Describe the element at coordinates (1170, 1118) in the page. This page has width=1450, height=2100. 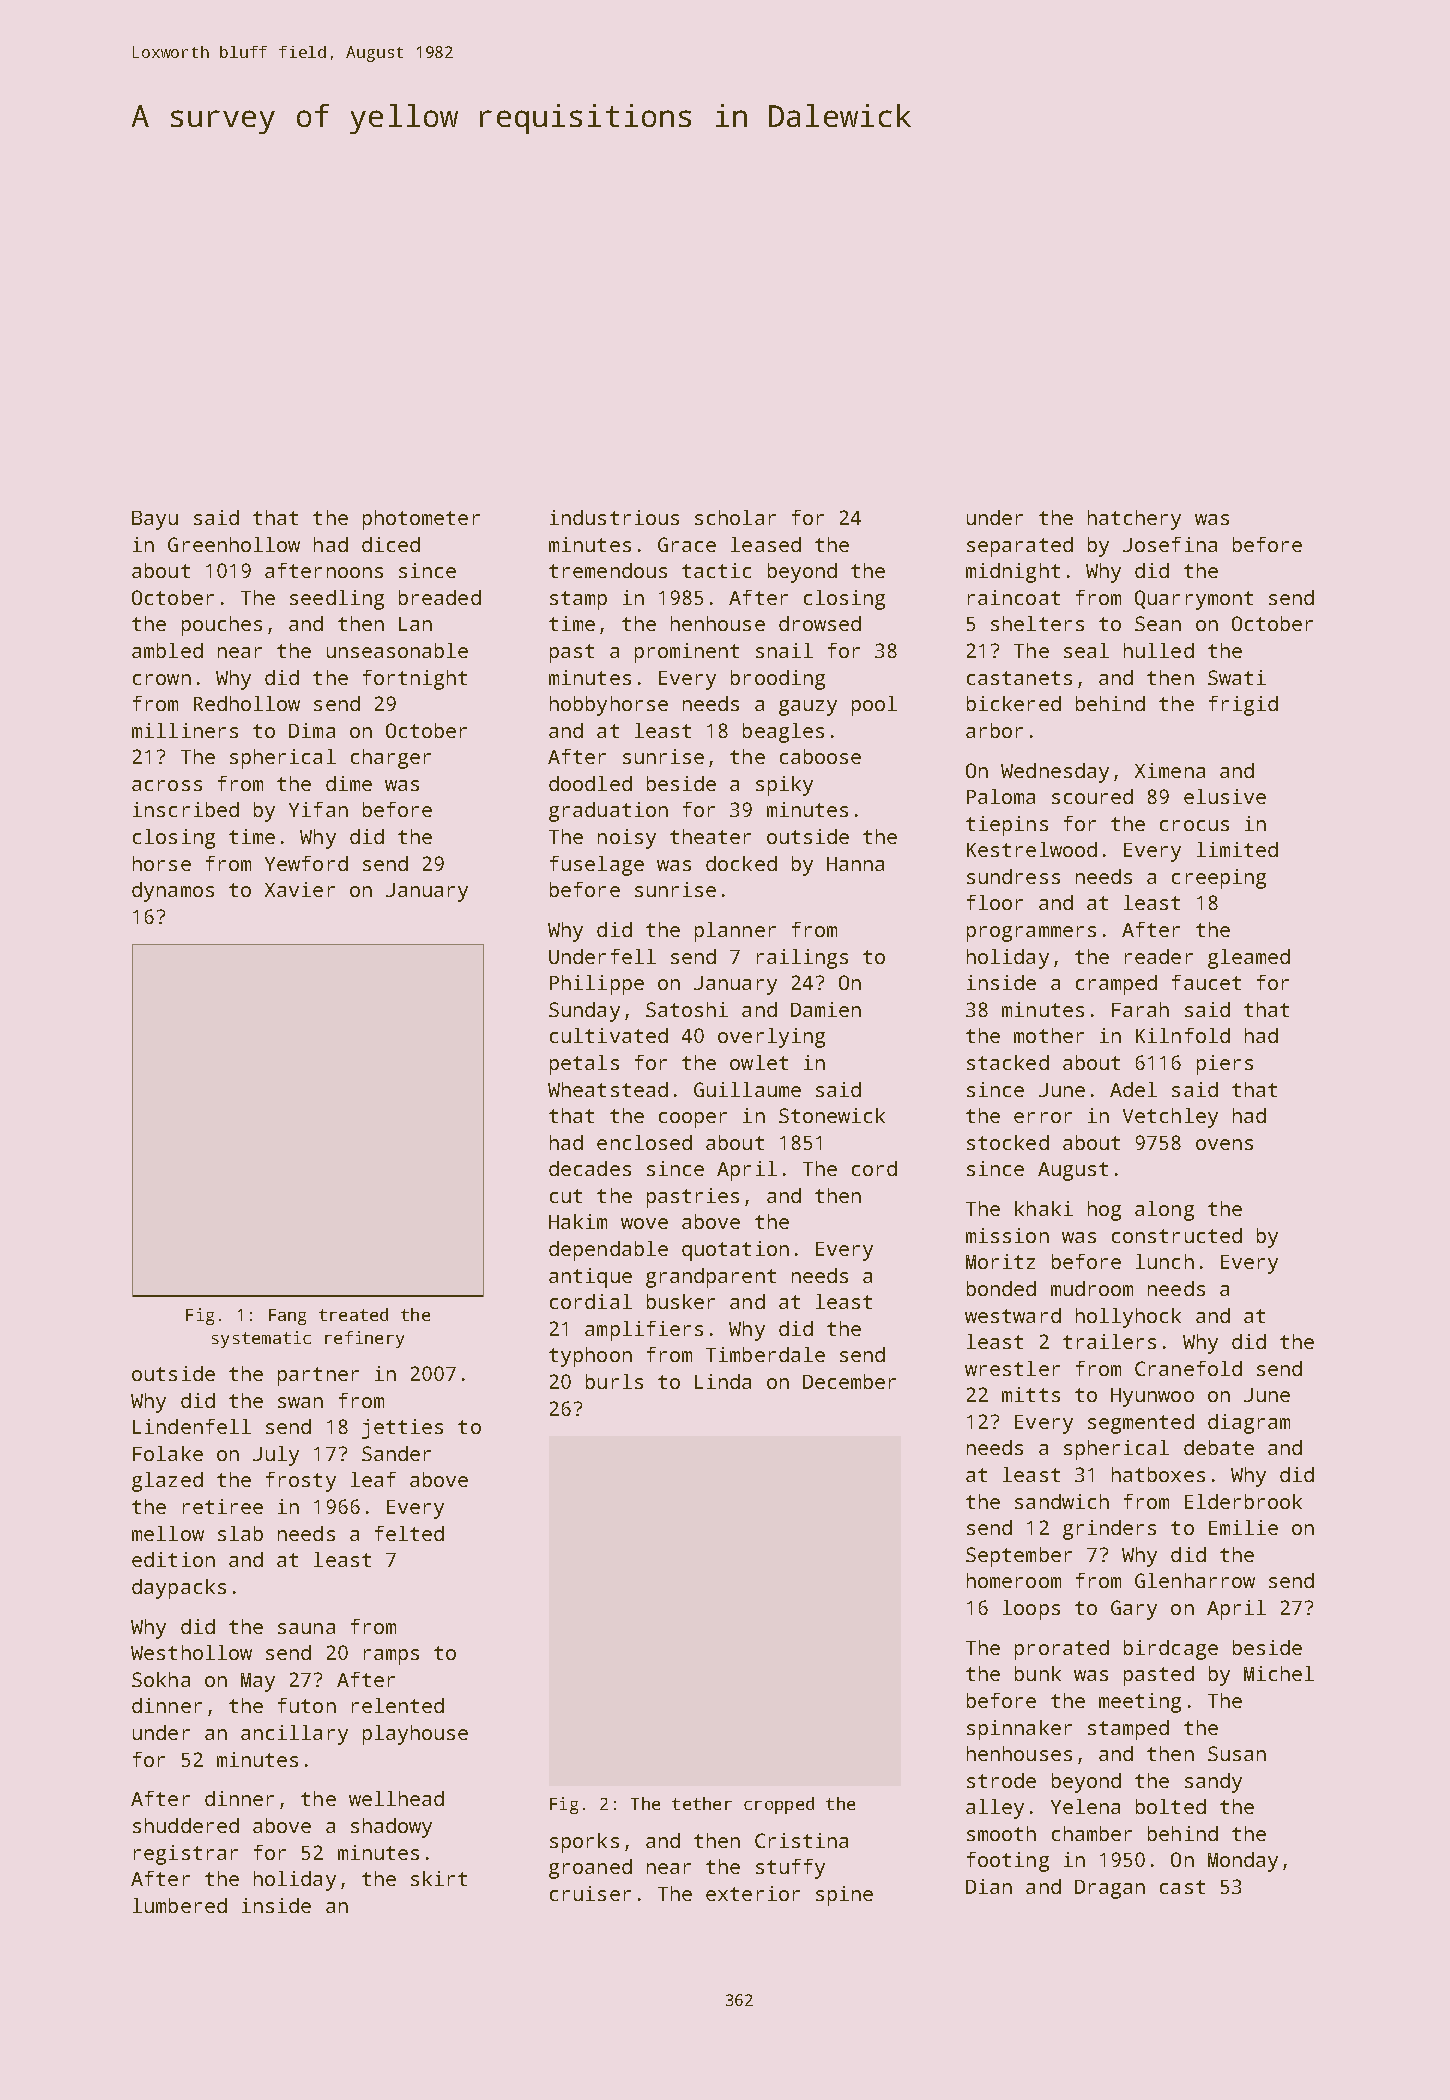
I see `Vetchley` at that location.
